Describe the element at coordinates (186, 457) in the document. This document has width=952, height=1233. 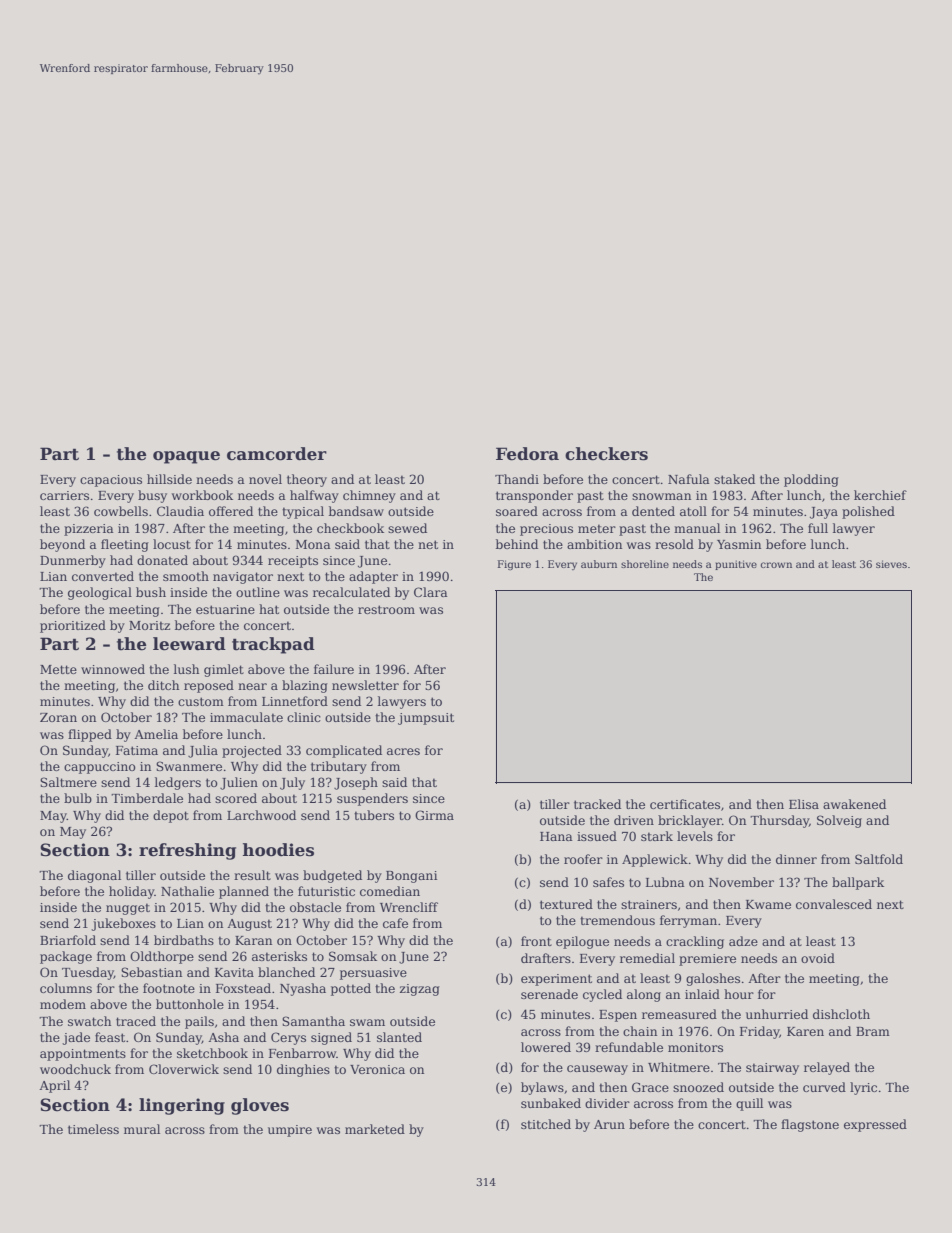
I see `opaque` at that location.
